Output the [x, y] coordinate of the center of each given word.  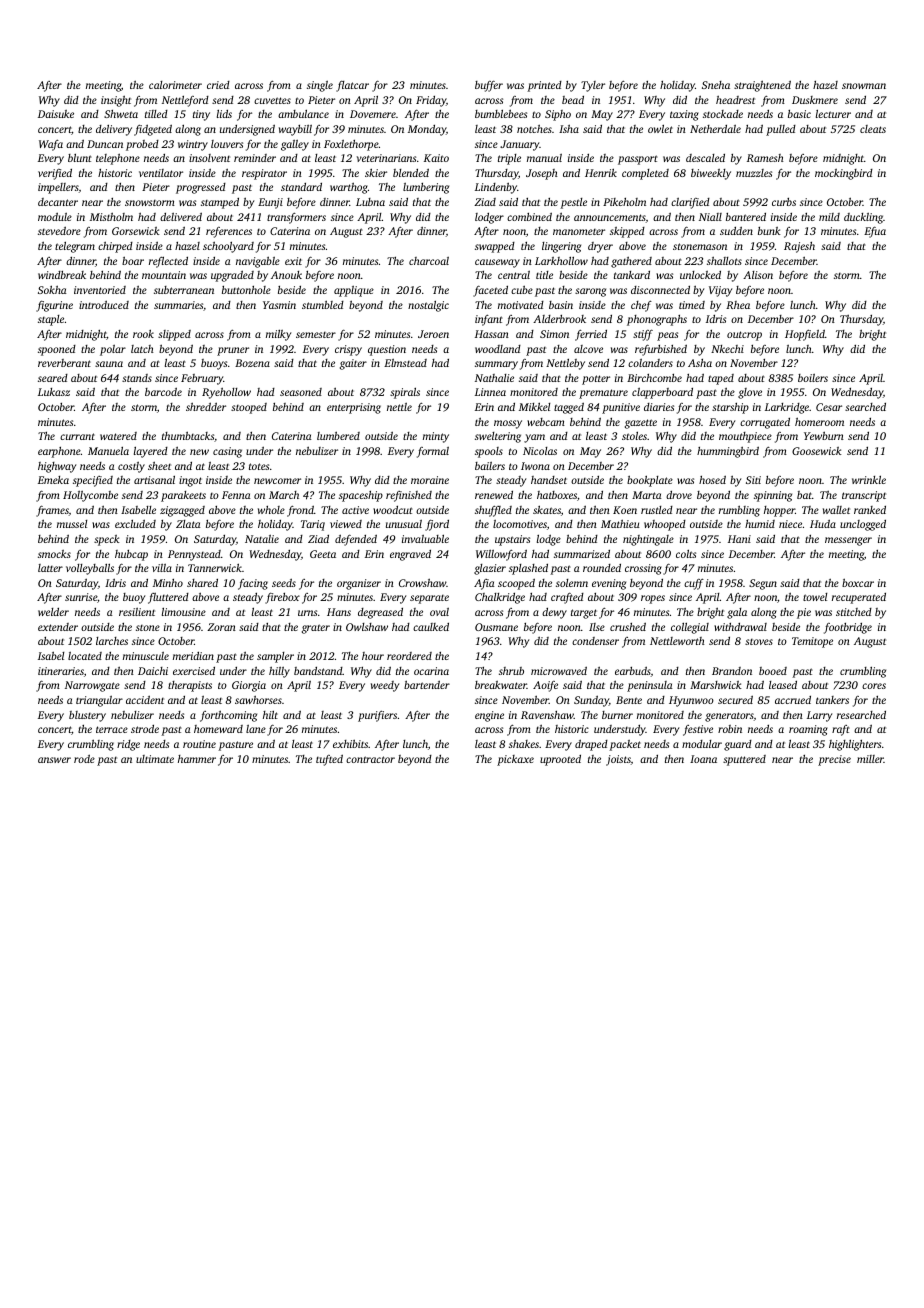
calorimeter [175, 85]
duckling [863, 218]
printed [544, 86]
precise [834, 760]
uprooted [560, 760]
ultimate [155, 759]
